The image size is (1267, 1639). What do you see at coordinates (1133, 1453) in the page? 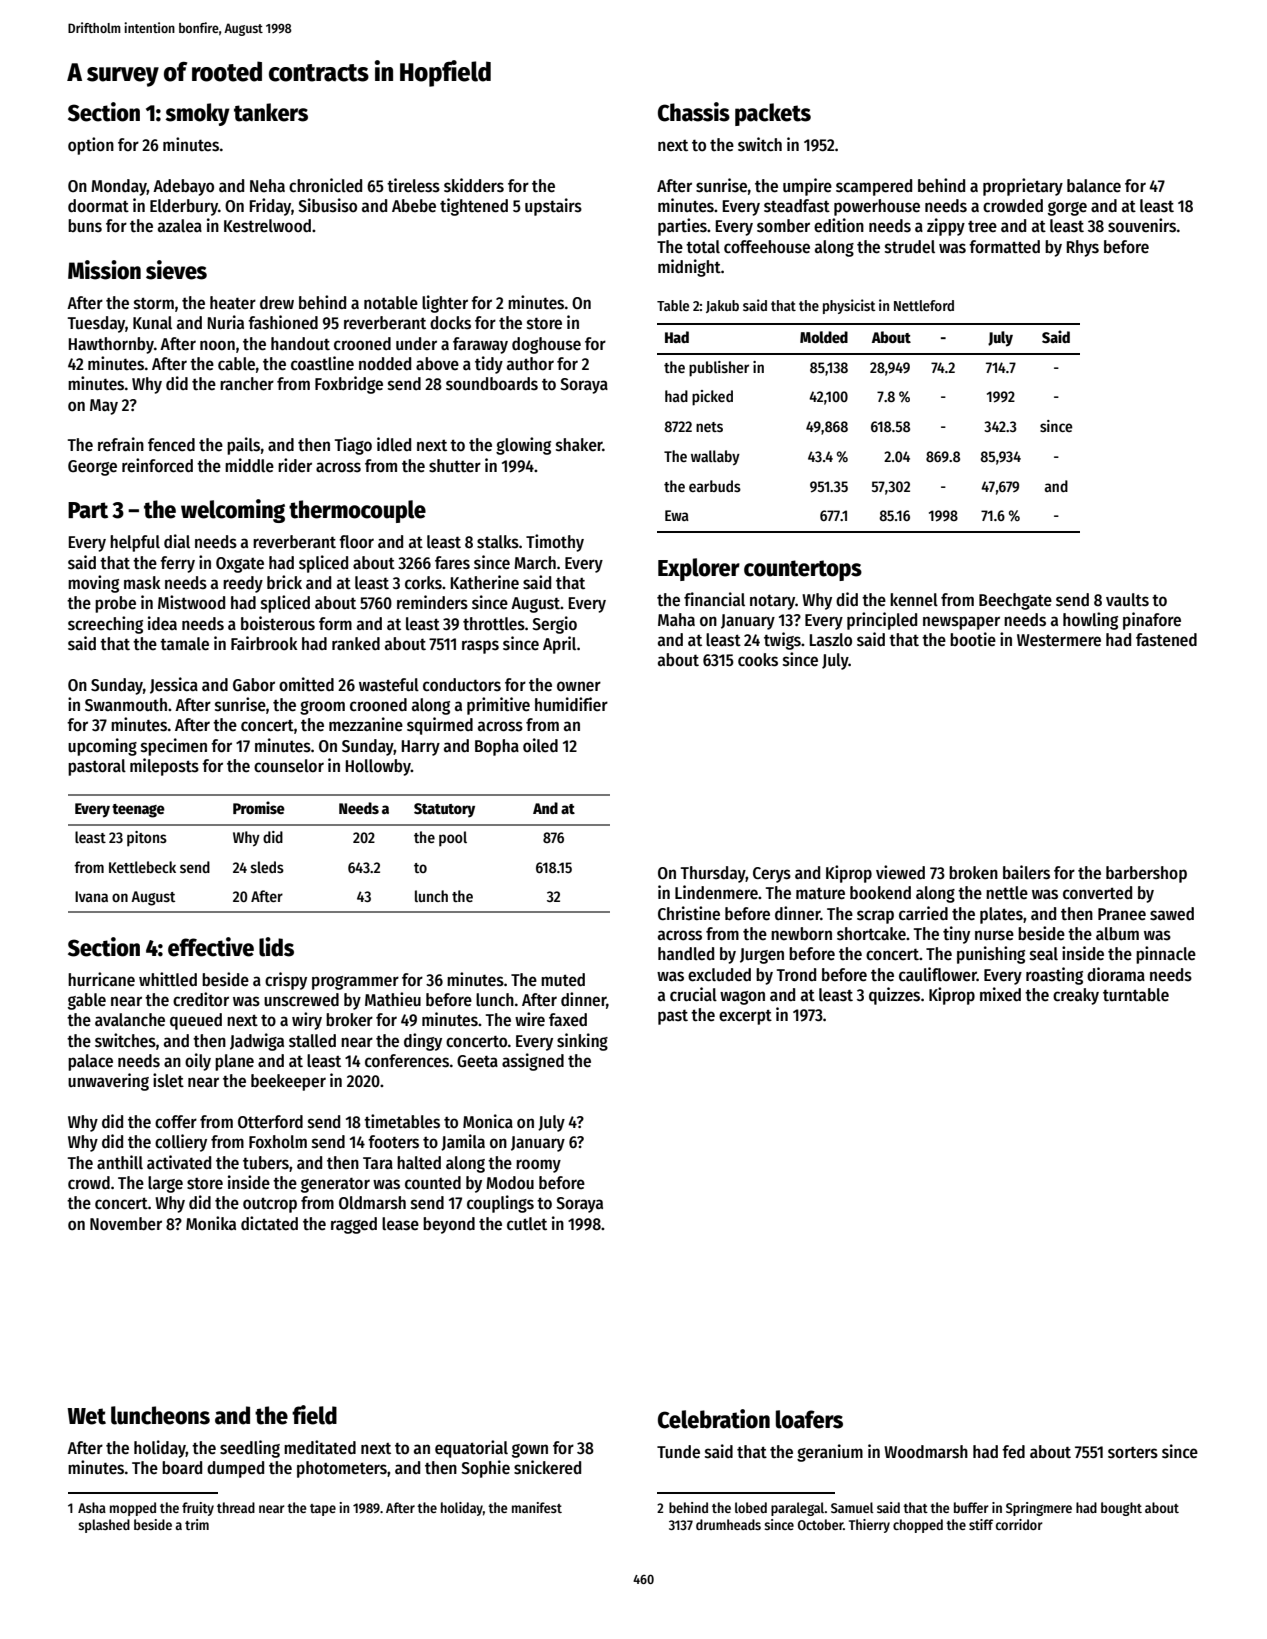
I see `sorters` at bounding box center [1133, 1453].
